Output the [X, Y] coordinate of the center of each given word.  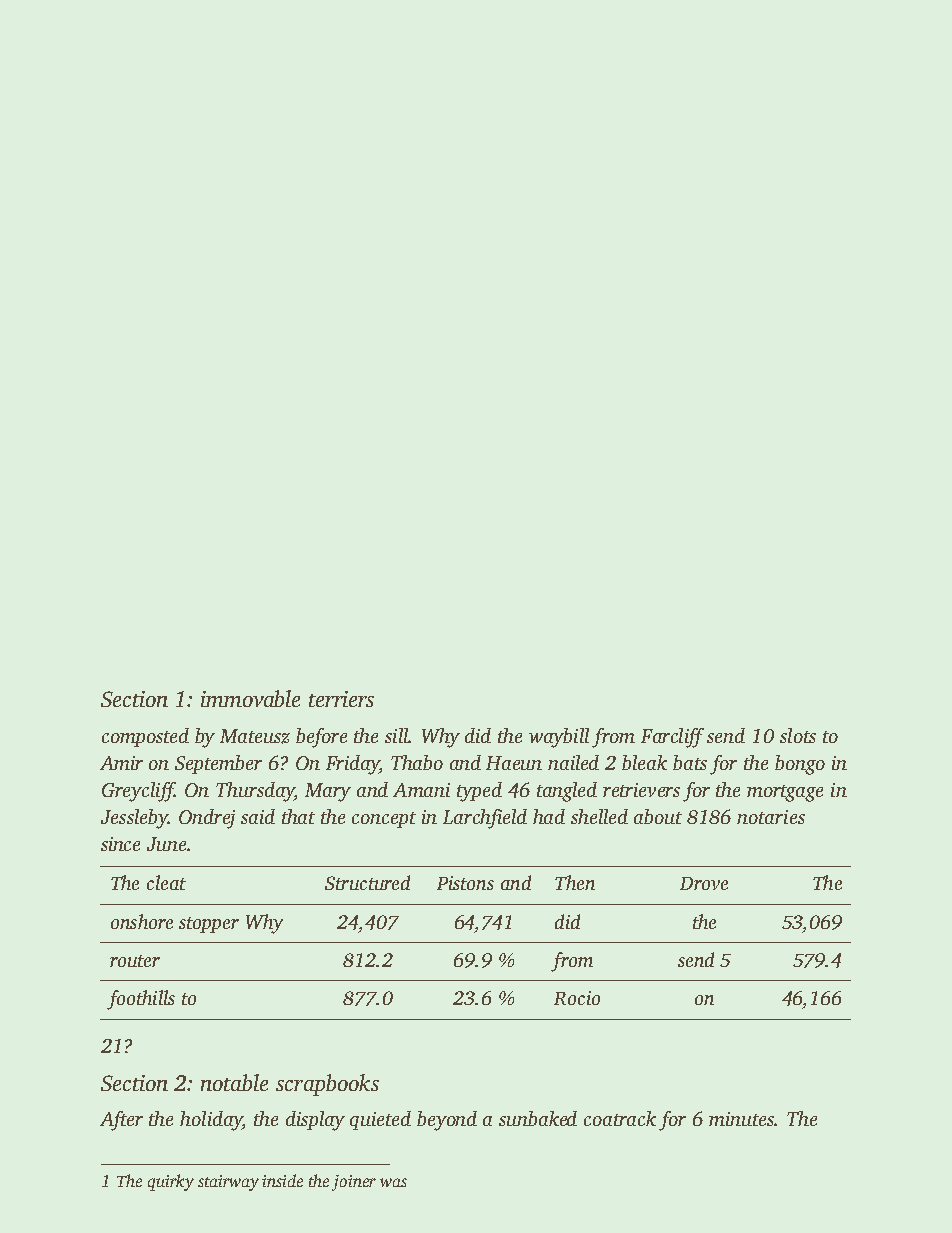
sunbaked [538, 1118]
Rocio [577, 998]
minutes [742, 1119]
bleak [644, 762]
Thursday [255, 792]
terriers [341, 699]
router [135, 961]
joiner [354, 1183]
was [393, 1182]
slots [798, 735]
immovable [250, 698]
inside [282, 1180]
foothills [141, 1000]
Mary [328, 792]
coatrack [620, 1118]
